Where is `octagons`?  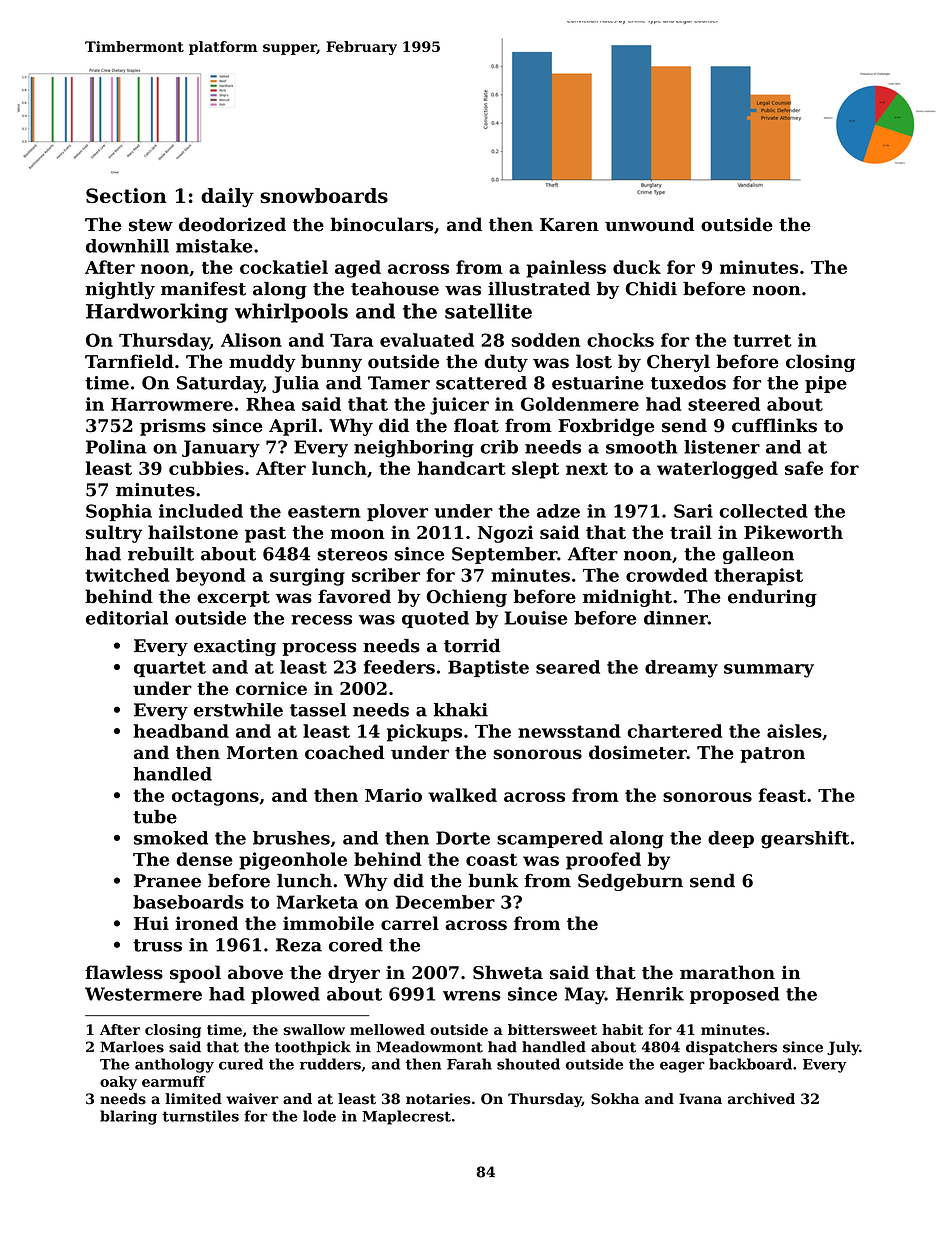 octagons is located at coordinates (215, 798).
